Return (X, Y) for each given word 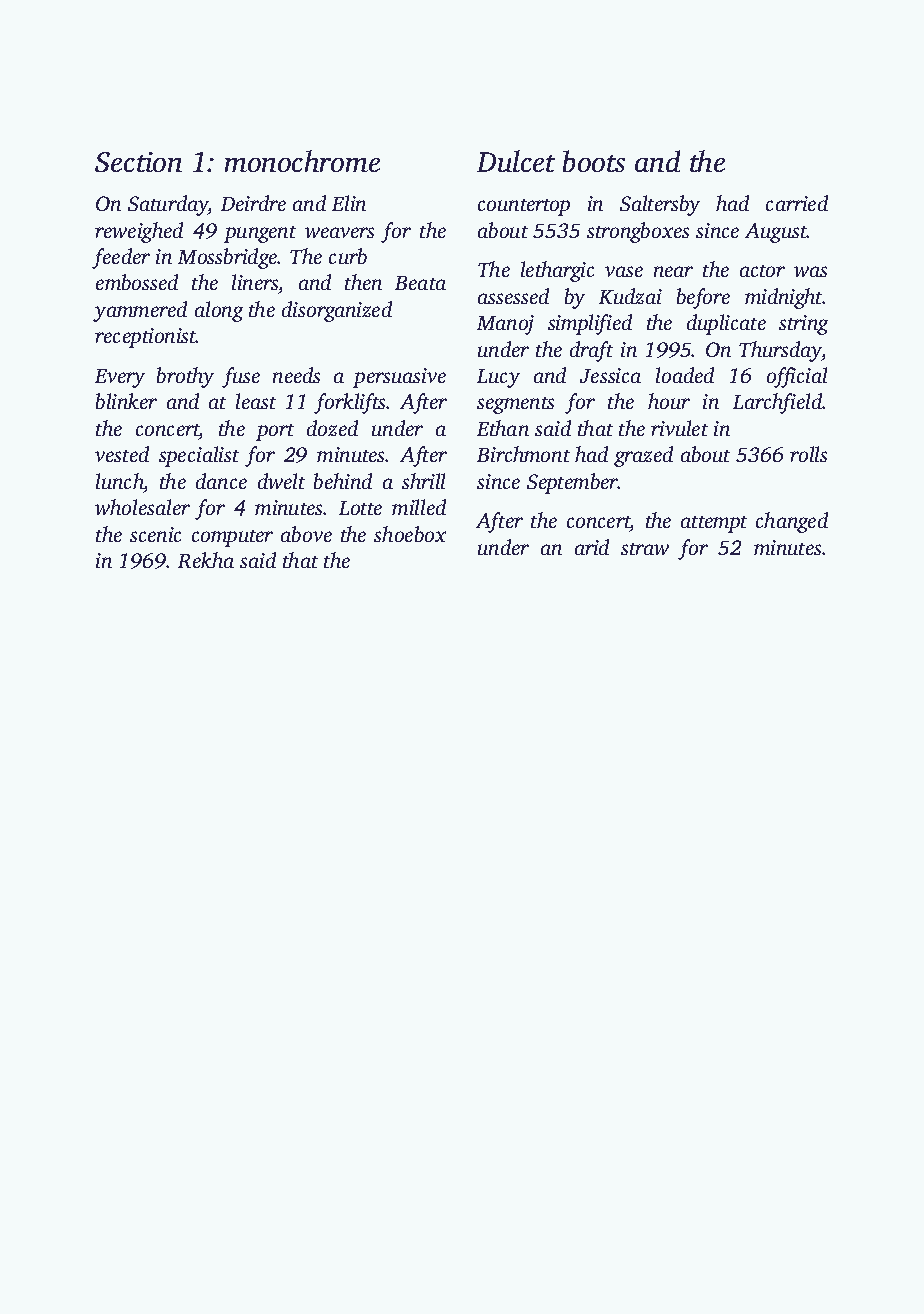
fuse (241, 377)
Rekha (206, 560)
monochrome (302, 161)
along (219, 311)
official (797, 377)
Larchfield (778, 403)
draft (591, 351)
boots (594, 161)
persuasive (399, 378)
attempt (714, 524)
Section (138, 162)
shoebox (410, 534)
